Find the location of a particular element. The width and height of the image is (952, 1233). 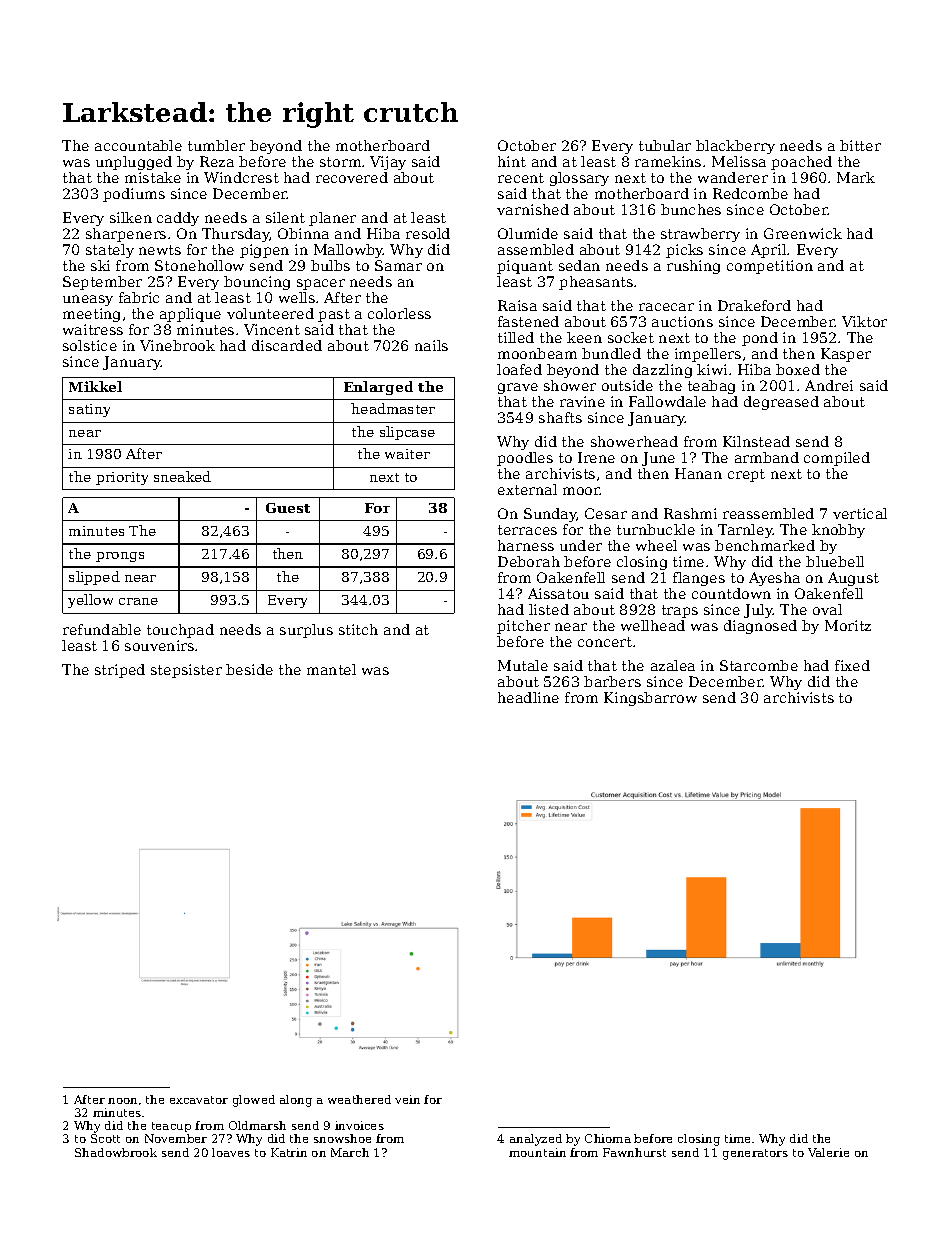

stepsister is located at coordinates (186, 671).
